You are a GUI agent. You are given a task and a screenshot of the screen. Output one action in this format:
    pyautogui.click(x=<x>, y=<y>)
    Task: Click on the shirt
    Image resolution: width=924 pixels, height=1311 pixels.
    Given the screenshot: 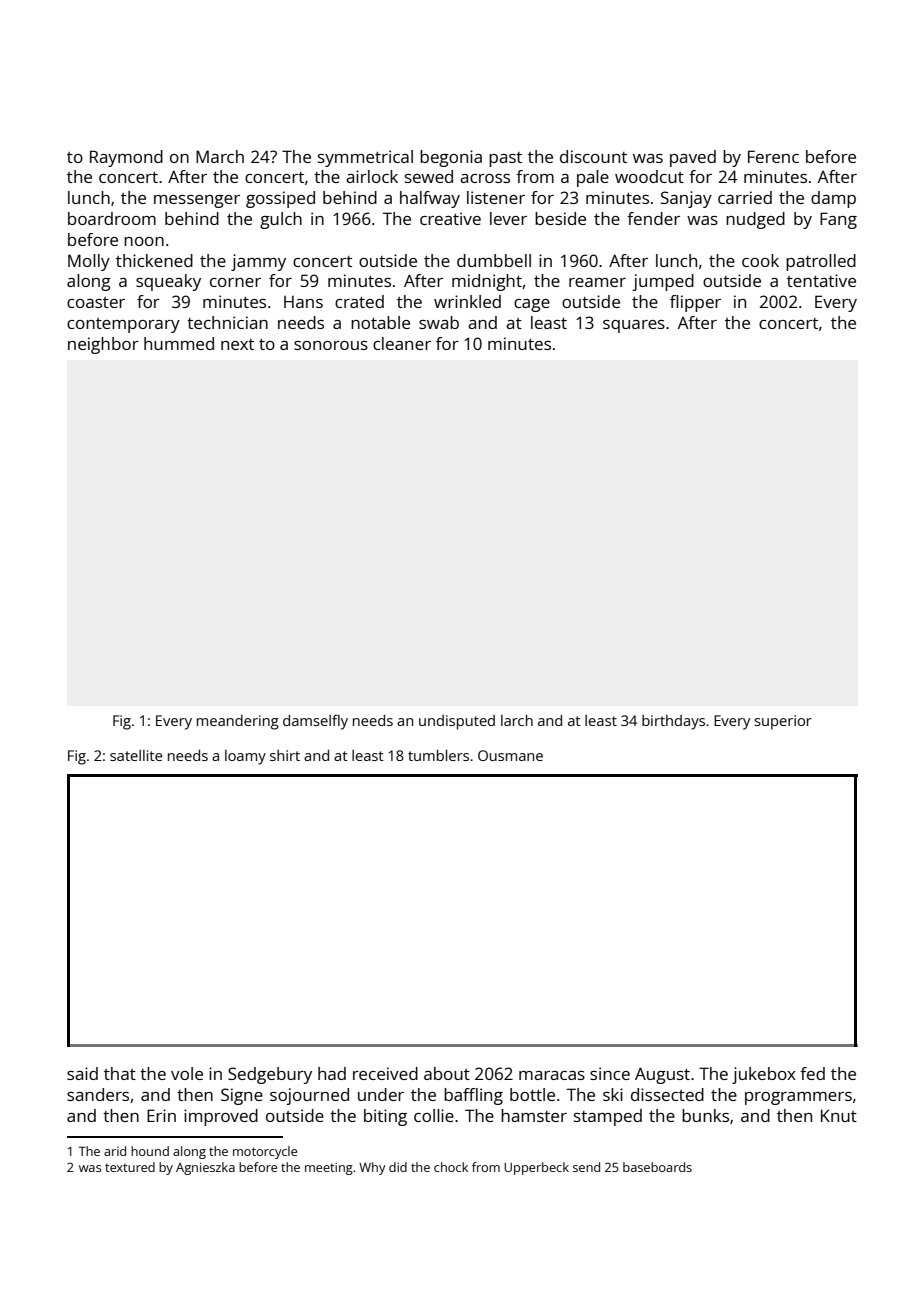 What is the action you would take?
    pyautogui.click(x=285, y=755)
